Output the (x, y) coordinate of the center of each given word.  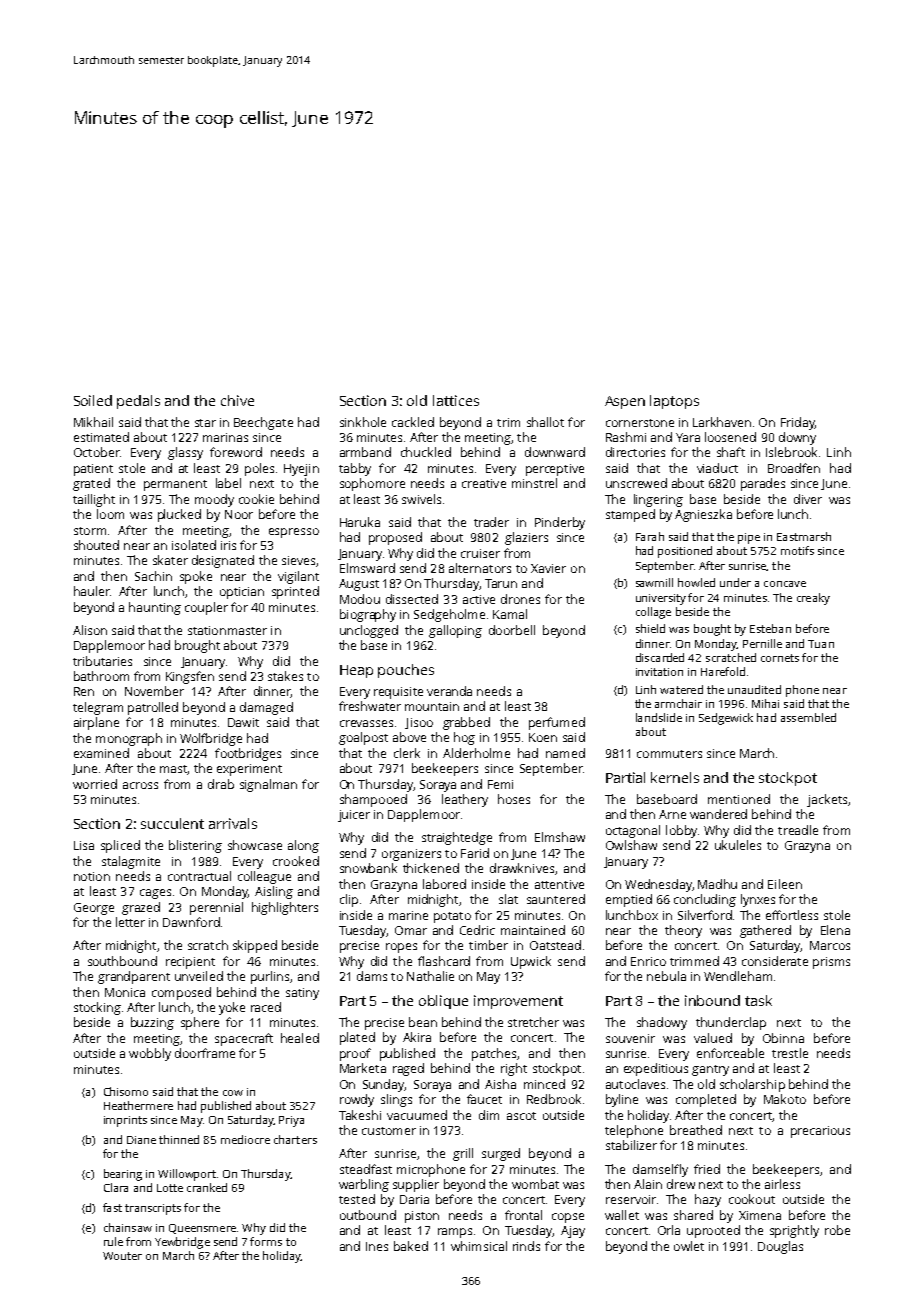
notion (92, 876)
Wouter (122, 1256)
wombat (535, 1184)
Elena (835, 930)
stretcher (533, 1022)
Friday (798, 423)
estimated (101, 437)
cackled (413, 422)
